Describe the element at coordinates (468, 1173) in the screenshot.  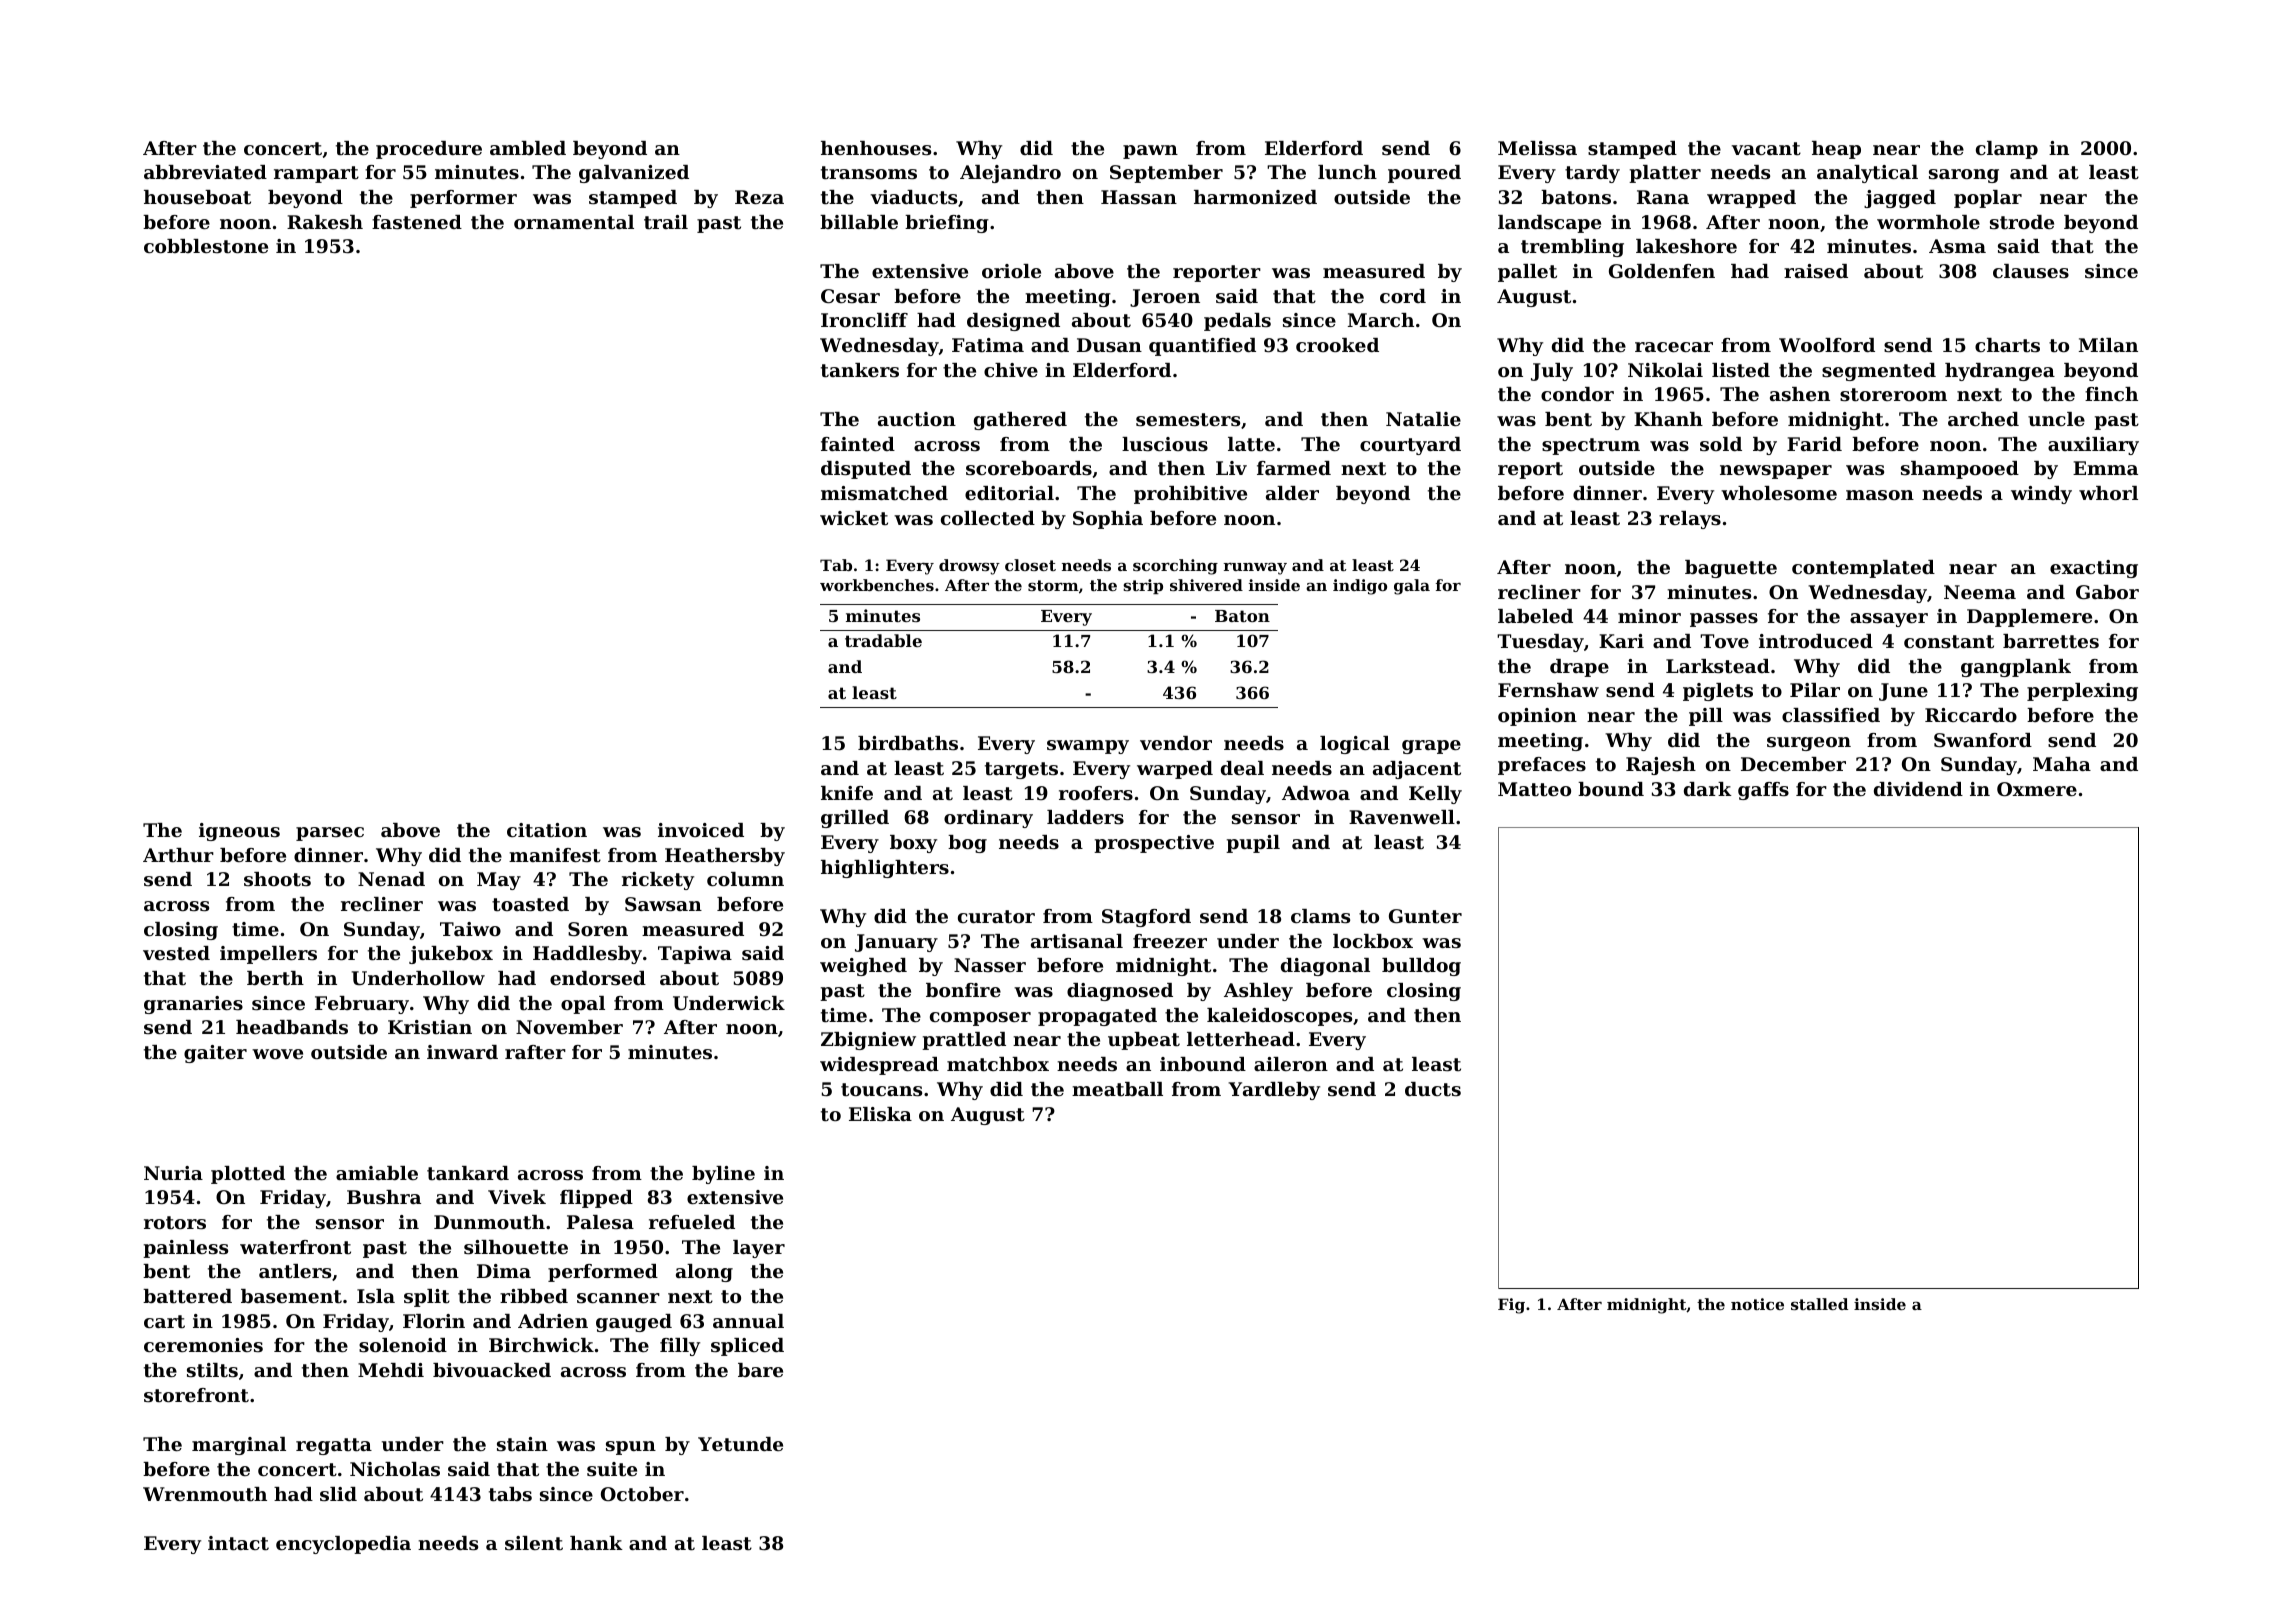
I see `tankard` at that location.
